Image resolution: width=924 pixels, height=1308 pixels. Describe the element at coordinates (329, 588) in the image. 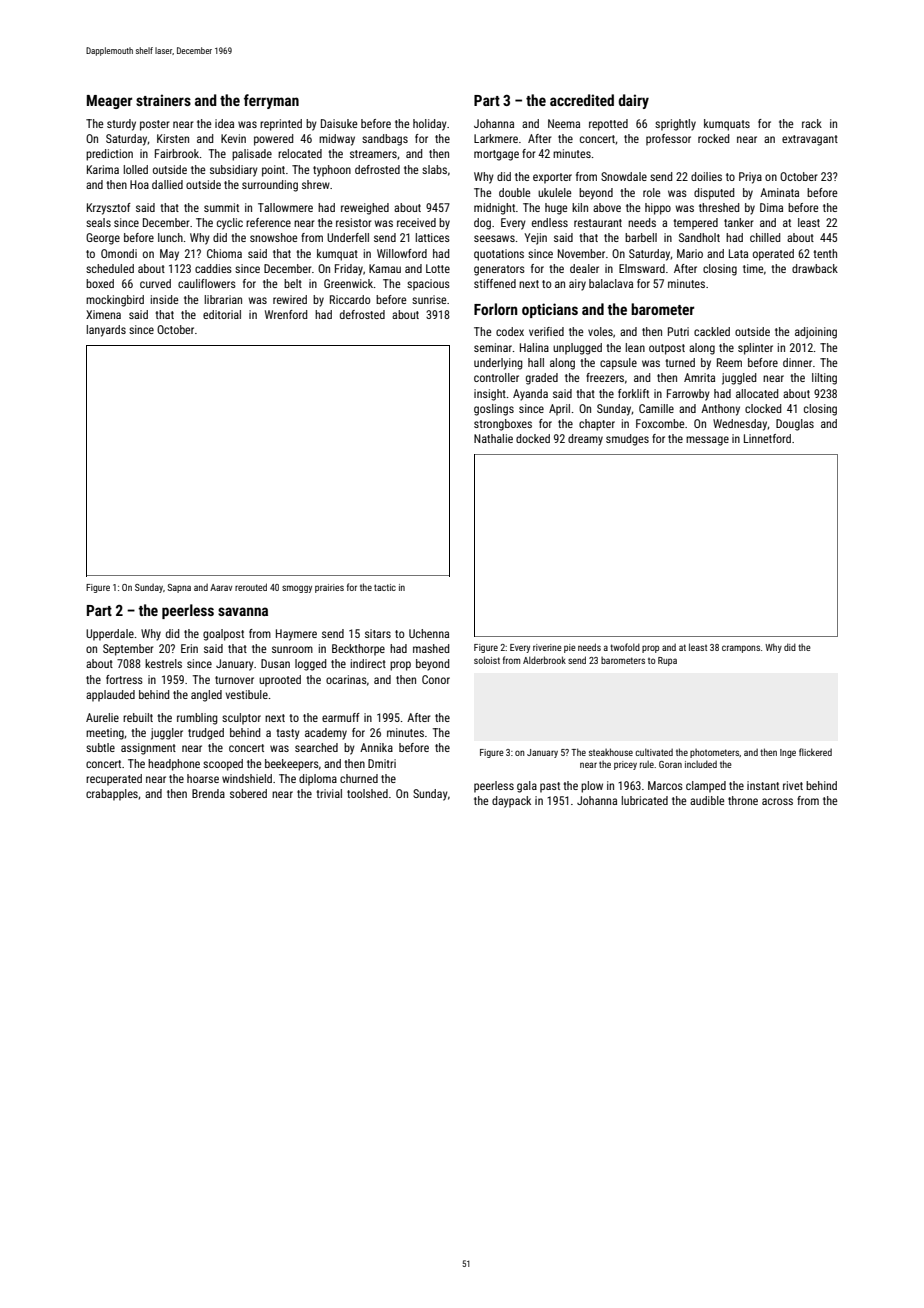

I see `prairies` at that location.
